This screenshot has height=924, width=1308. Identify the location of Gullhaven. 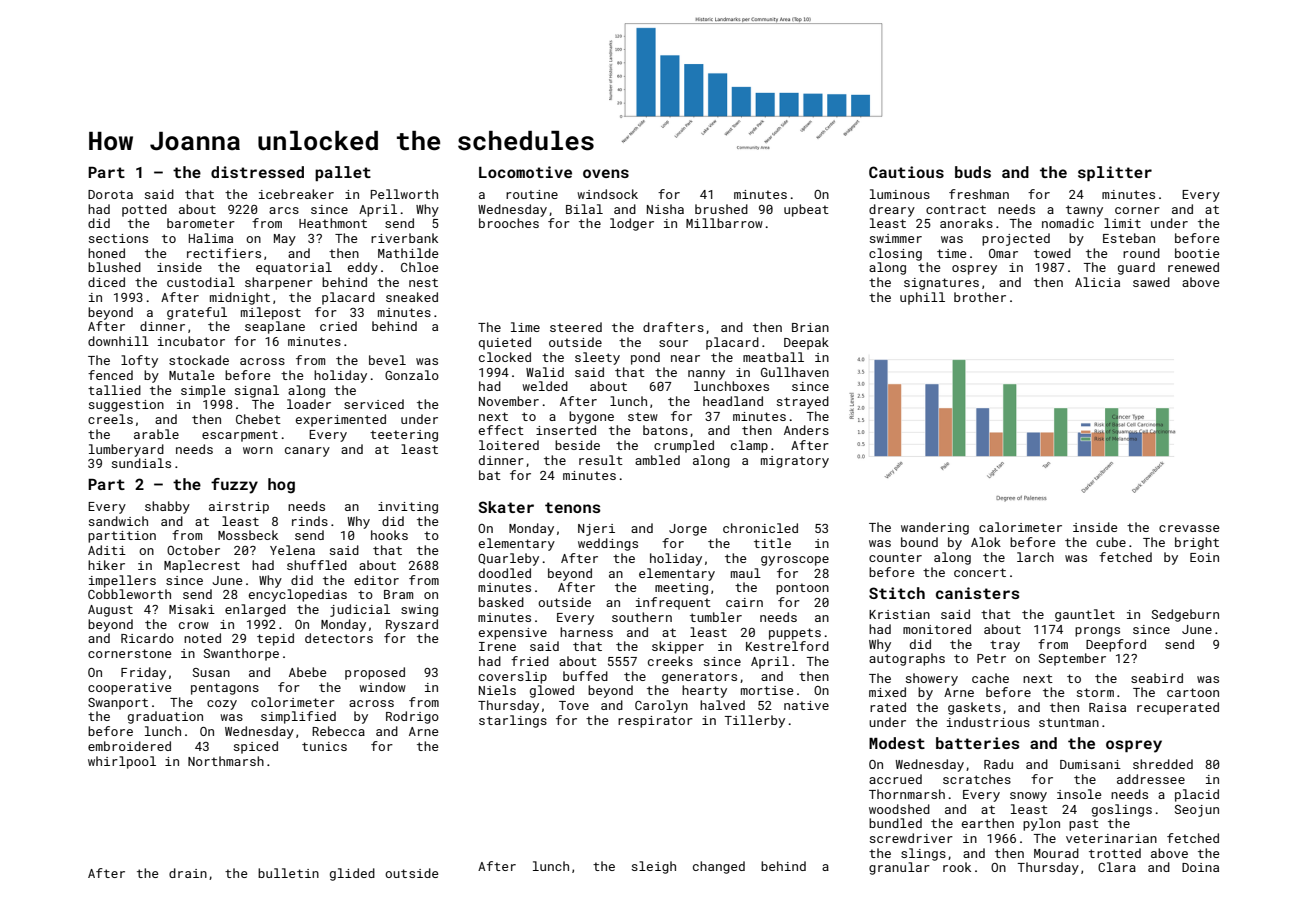
(795, 372).
